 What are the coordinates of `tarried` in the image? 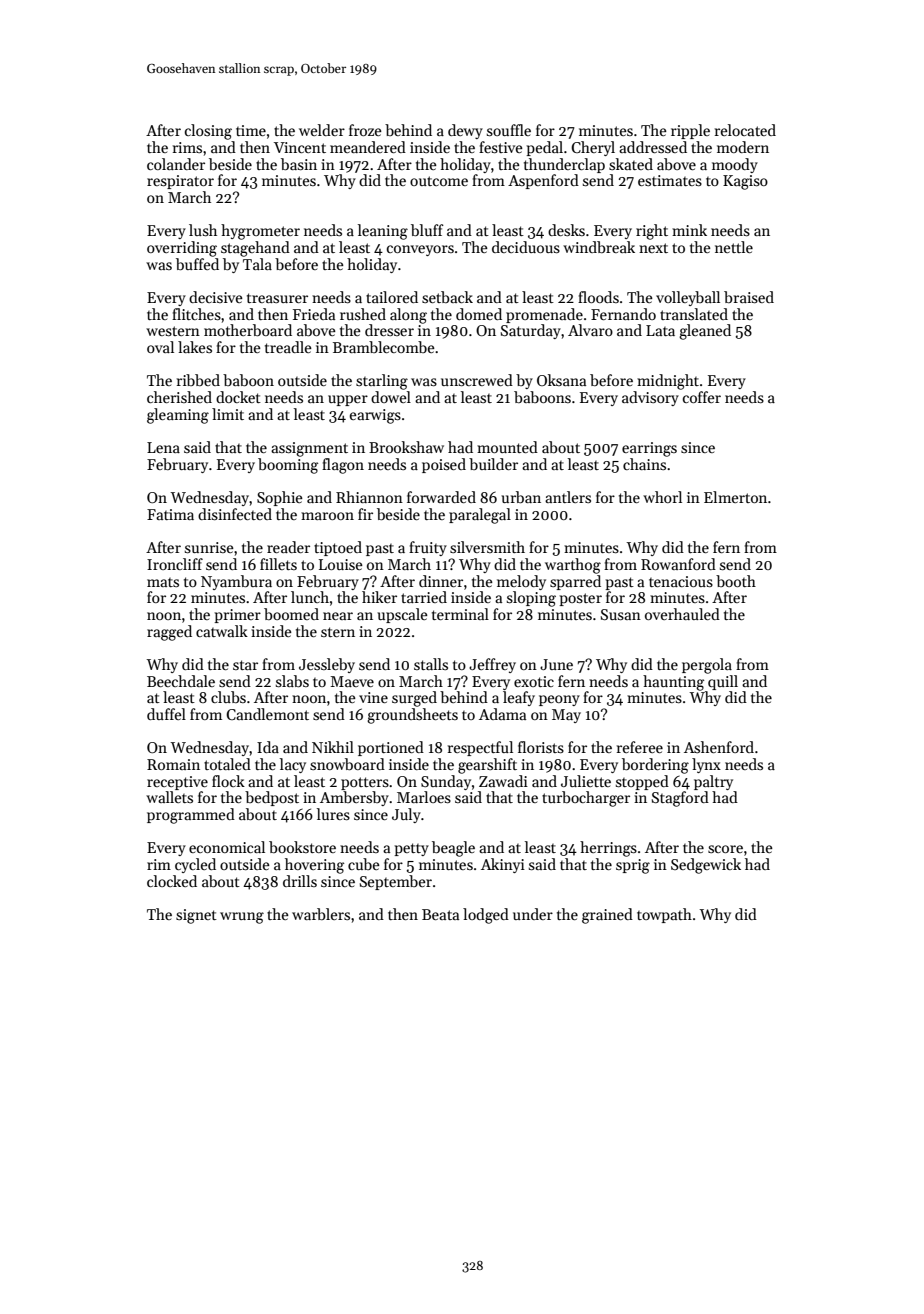 It's located at (424, 597).
